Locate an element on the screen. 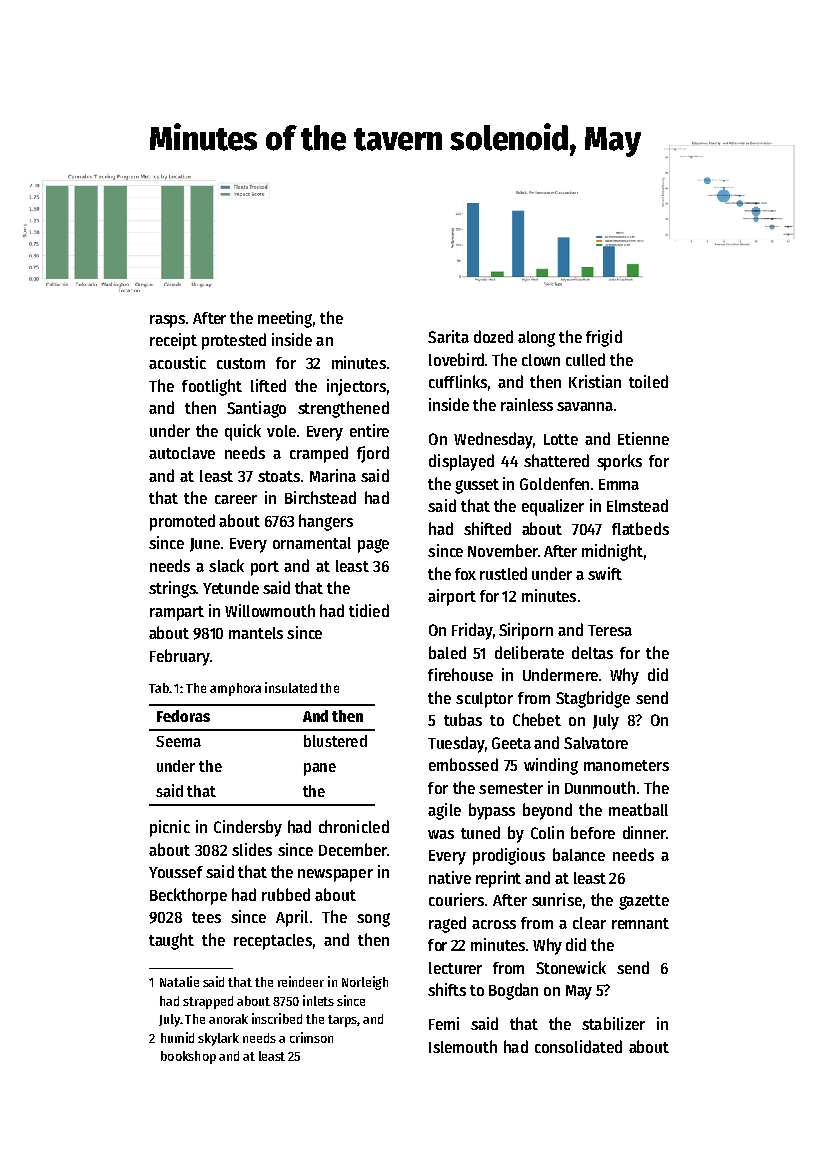 This screenshot has height=1160, width=818. agile is located at coordinates (444, 811).
